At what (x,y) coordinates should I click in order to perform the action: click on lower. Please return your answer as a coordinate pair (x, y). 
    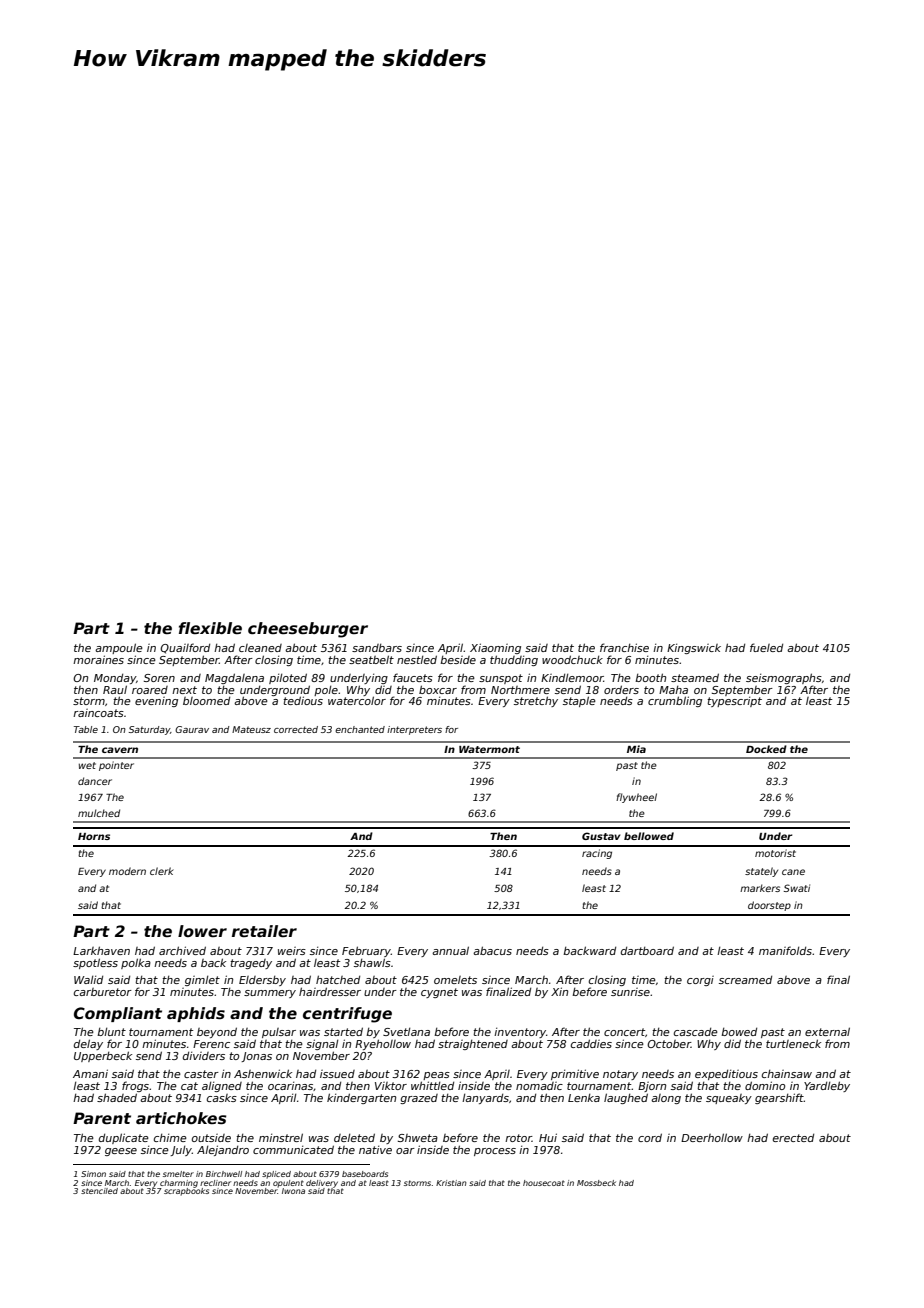
    Looking at the image, I should click on (202, 931).
